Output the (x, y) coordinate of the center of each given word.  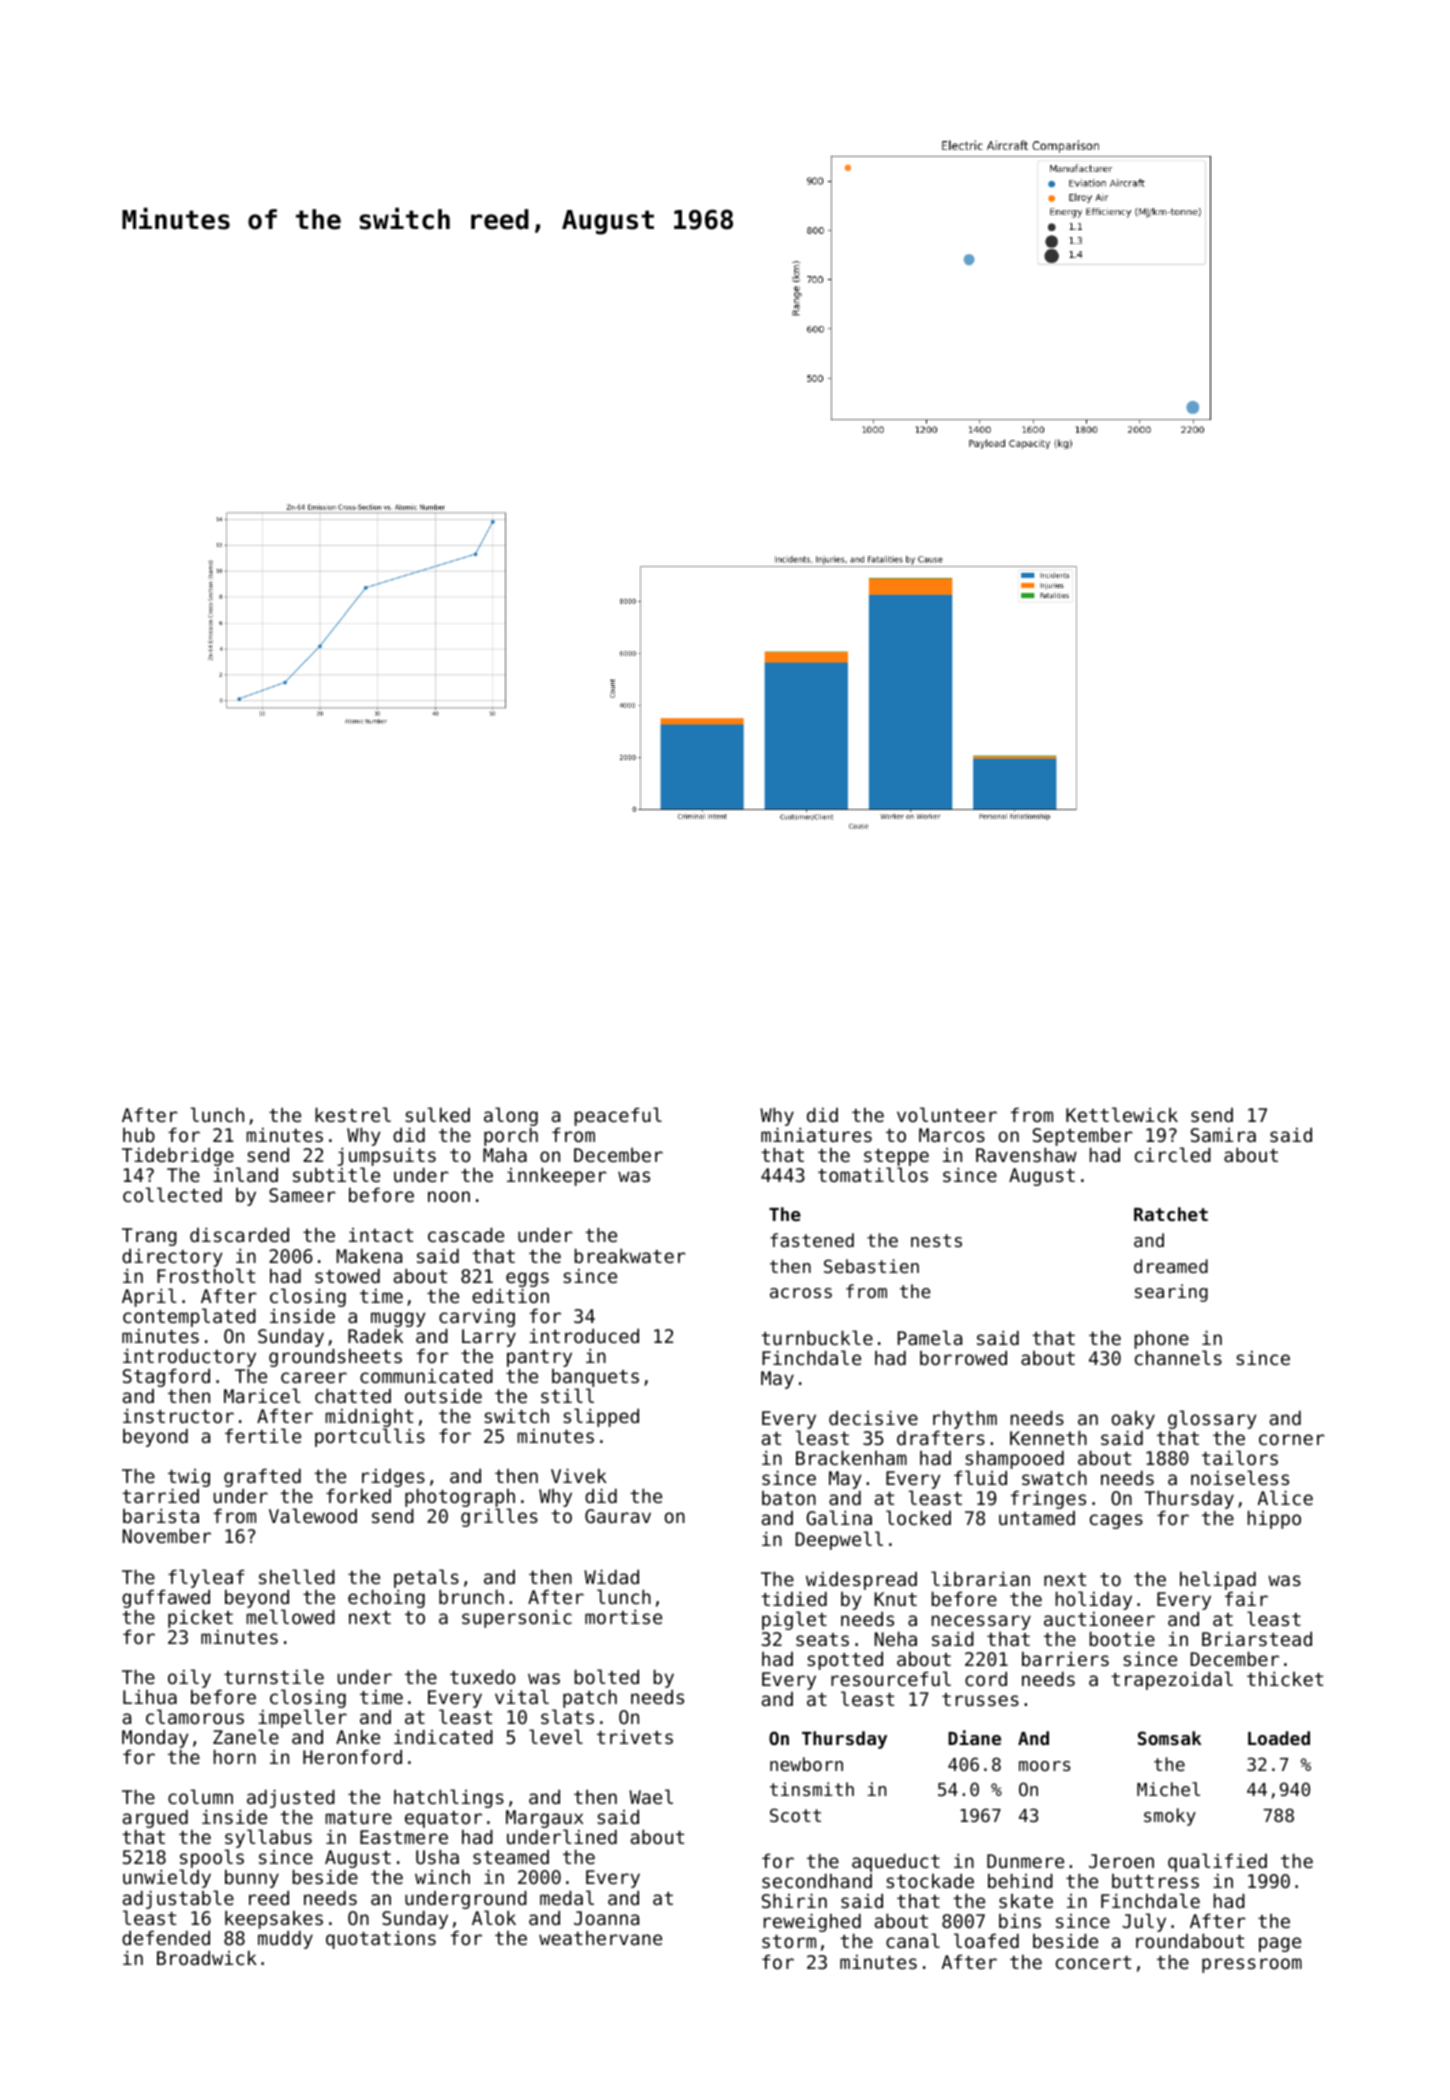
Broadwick (207, 1957)
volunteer (947, 1114)
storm (789, 1941)
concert (1093, 1962)
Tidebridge (178, 1157)
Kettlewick (1122, 1114)
